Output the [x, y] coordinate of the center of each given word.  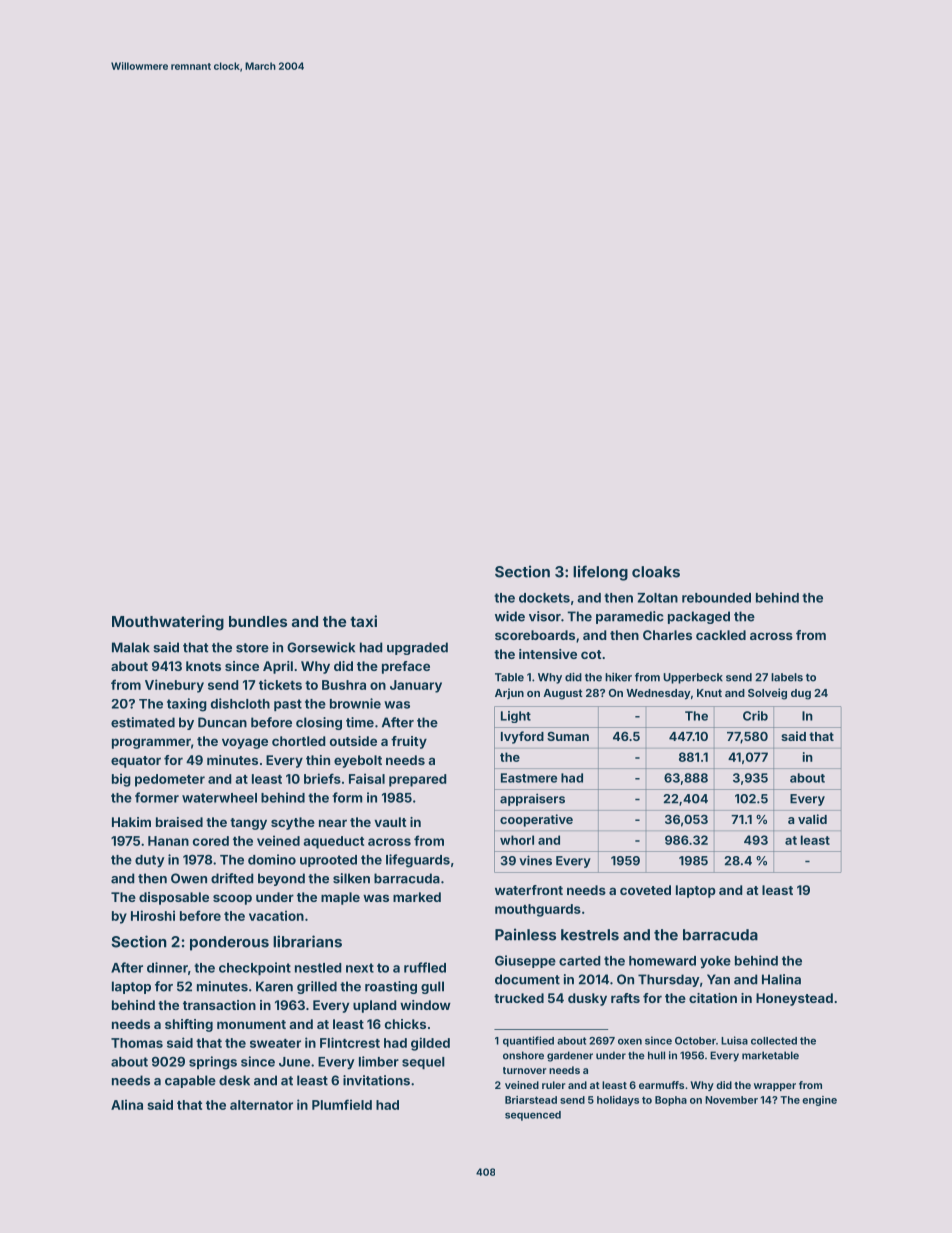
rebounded [716, 598]
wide [510, 616]
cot [591, 654]
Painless [525, 934]
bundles [258, 621]
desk [234, 1080]
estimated [143, 722]
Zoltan [657, 598]
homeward [662, 961]
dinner [167, 967]
